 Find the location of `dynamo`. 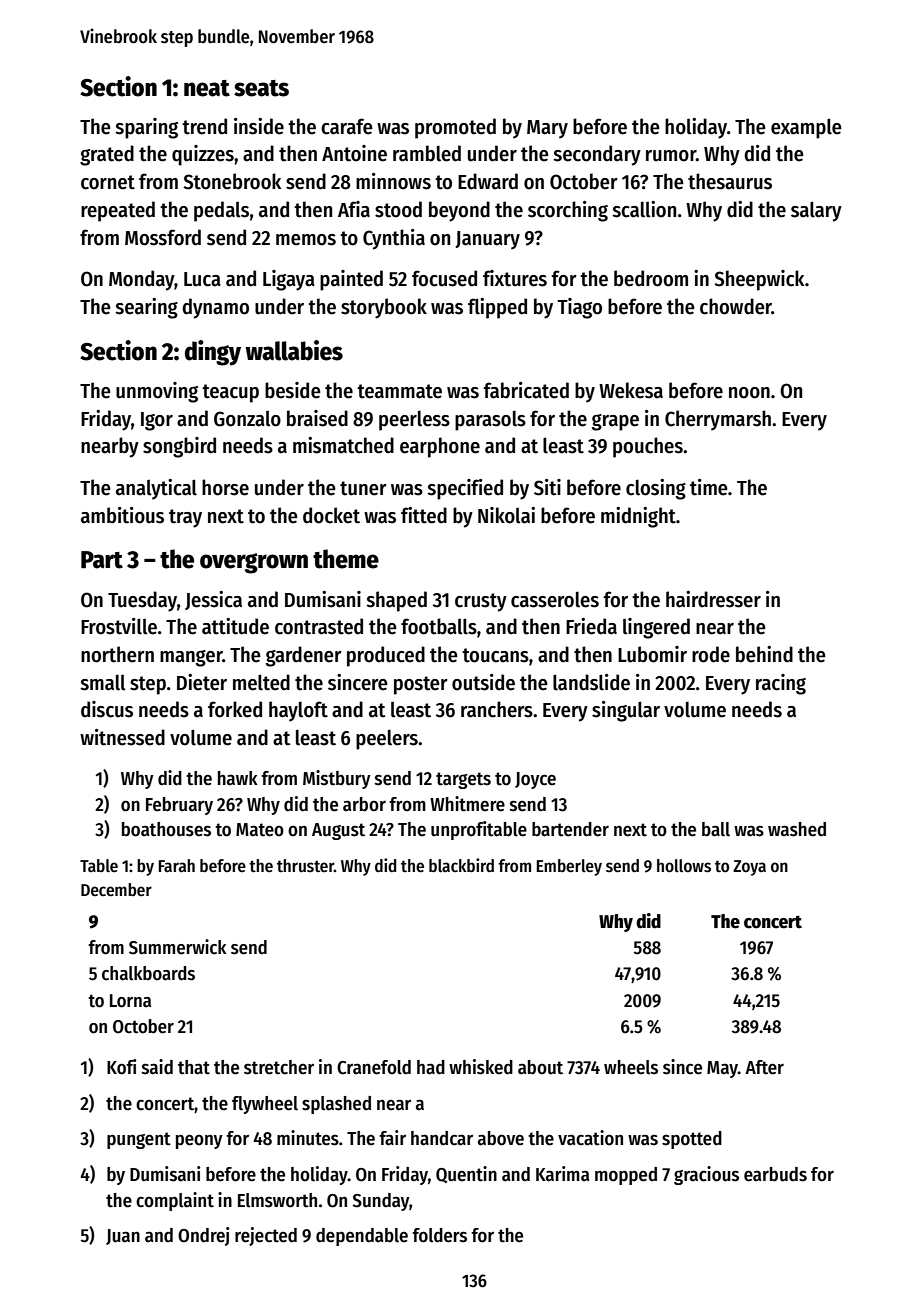

dynamo is located at coordinates (215, 308).
